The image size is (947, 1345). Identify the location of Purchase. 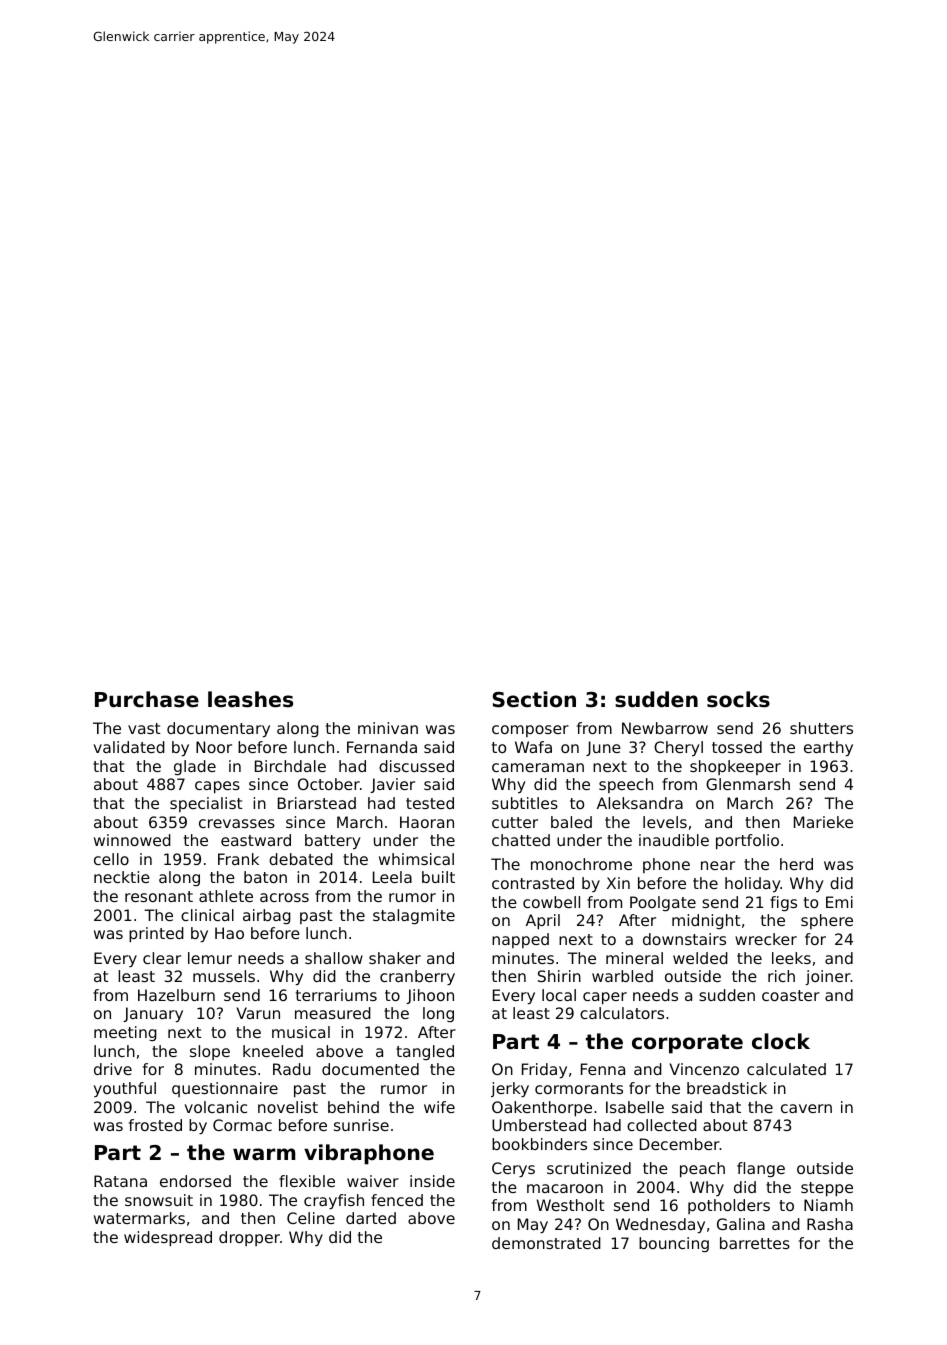
(147, 699).
